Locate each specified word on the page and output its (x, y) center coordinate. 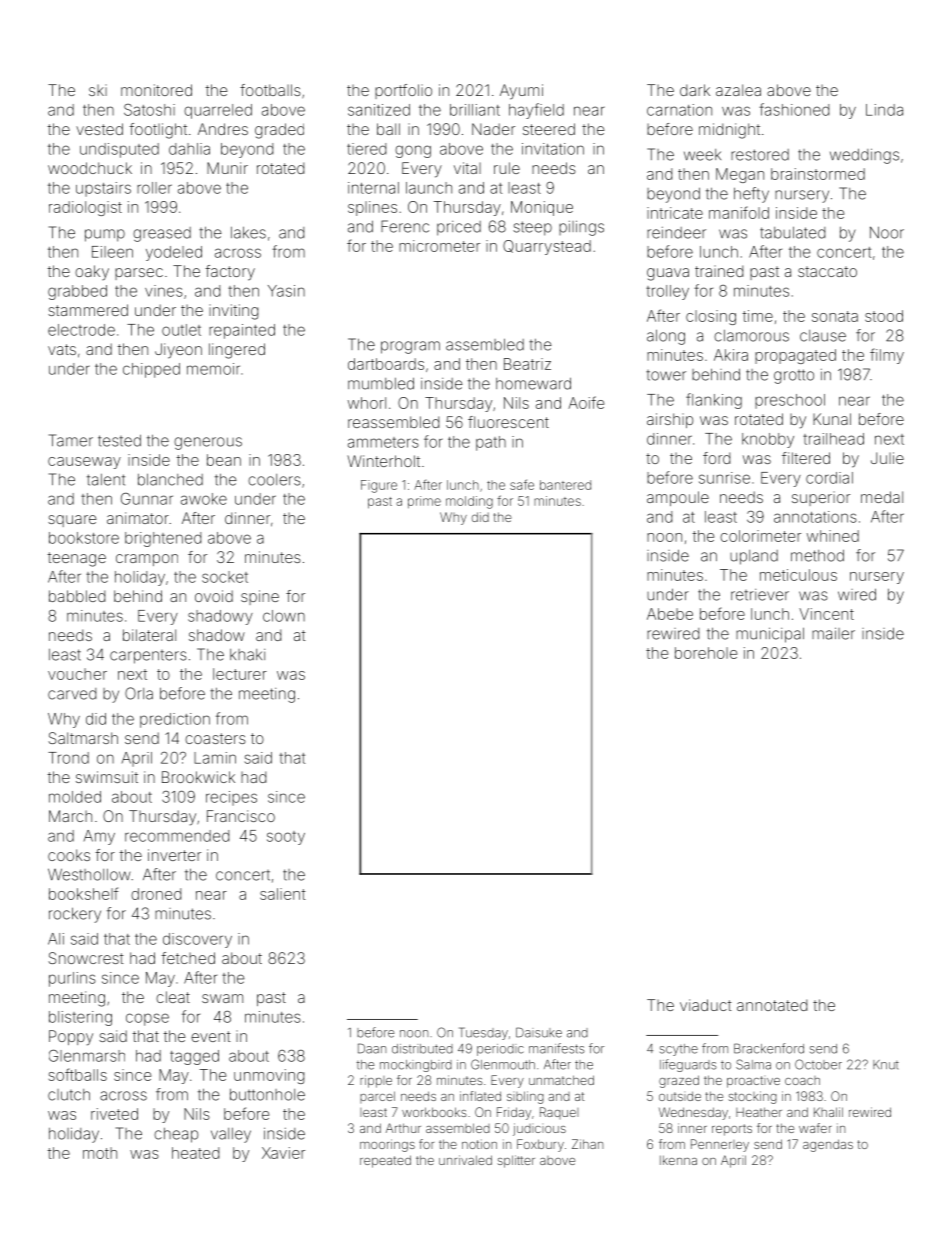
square (72, 521)
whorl (367, 403)
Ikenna (678, 1160)
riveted (114, 1114)
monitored (156, 90)
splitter (516, 1161)
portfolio (403, 91)
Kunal (832, 419)
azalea (738, 90)
